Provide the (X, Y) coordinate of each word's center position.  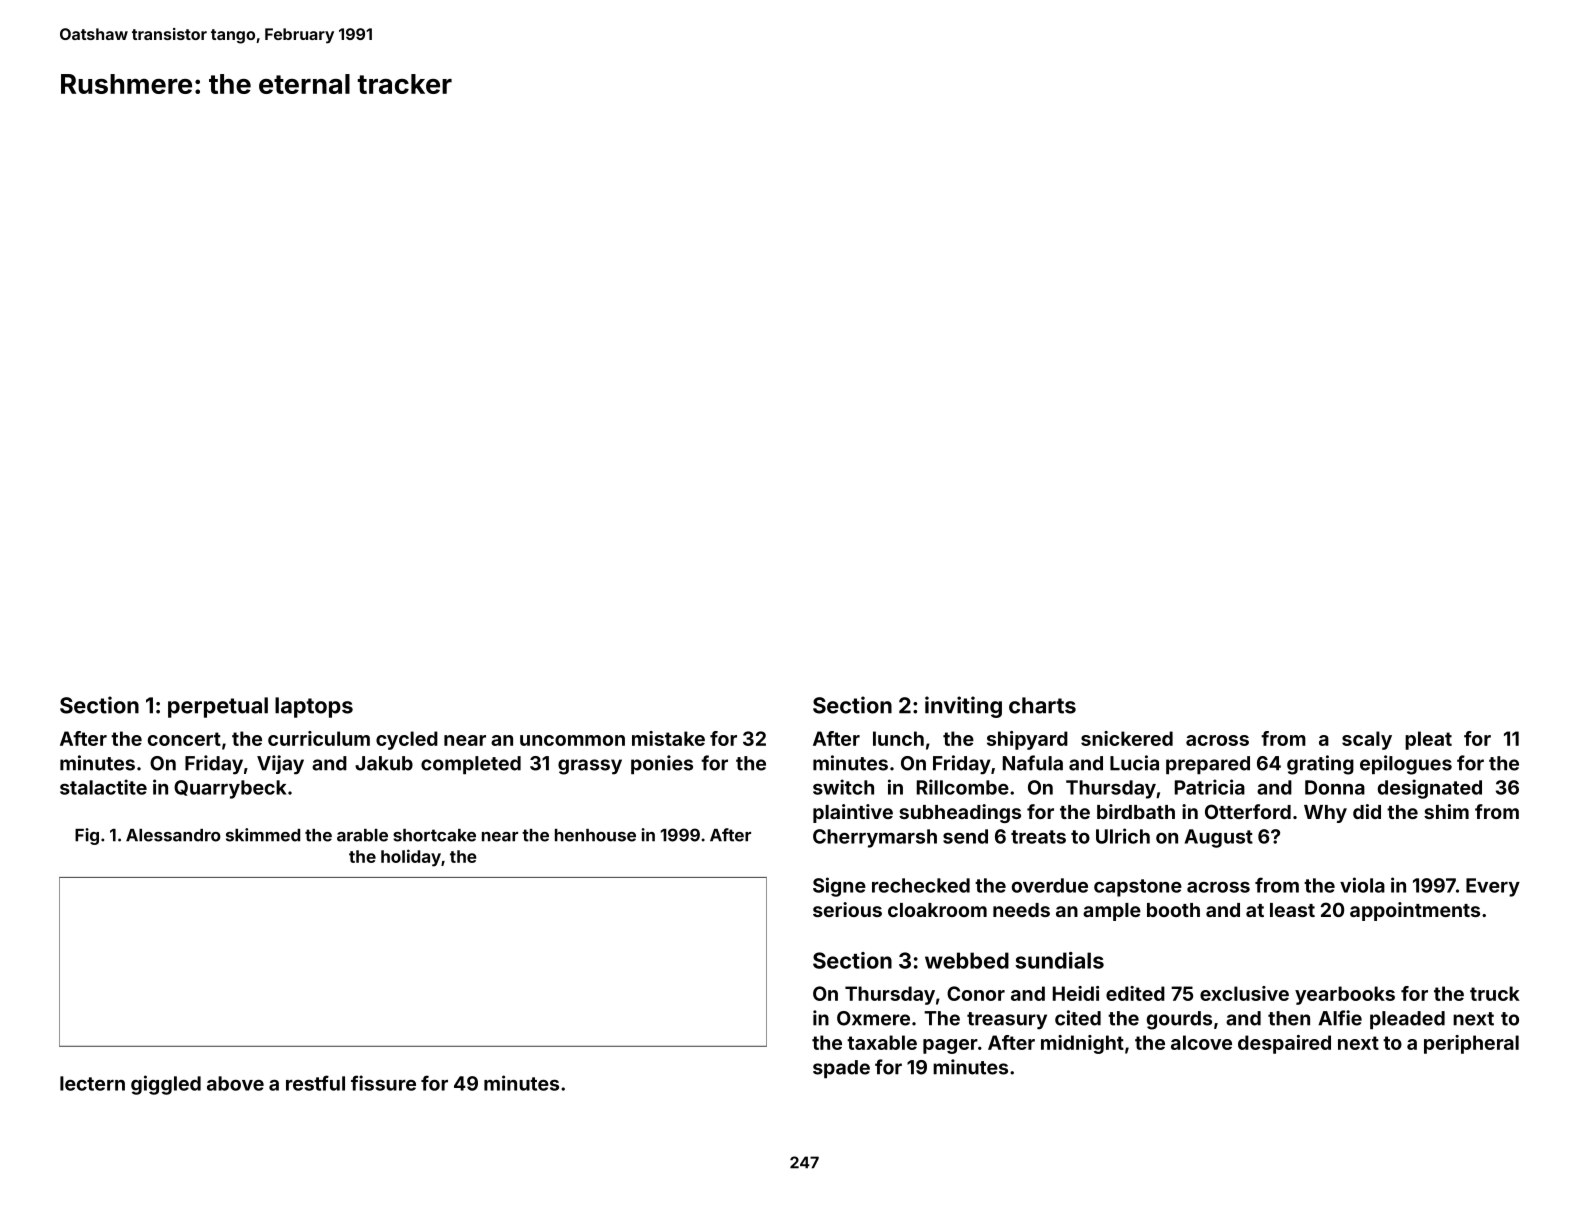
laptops (314, 707)
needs (1021, 910)
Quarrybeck (230, 789)
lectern (92, 1083)
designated (1430, 789)
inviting (963, 707)
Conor (976, 993)
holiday (411, 858)
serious (847, 909)
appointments (1415, 911)
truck (1495, 993)
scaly (1367, 740)
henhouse (595, 835)
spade (841, 1069)
